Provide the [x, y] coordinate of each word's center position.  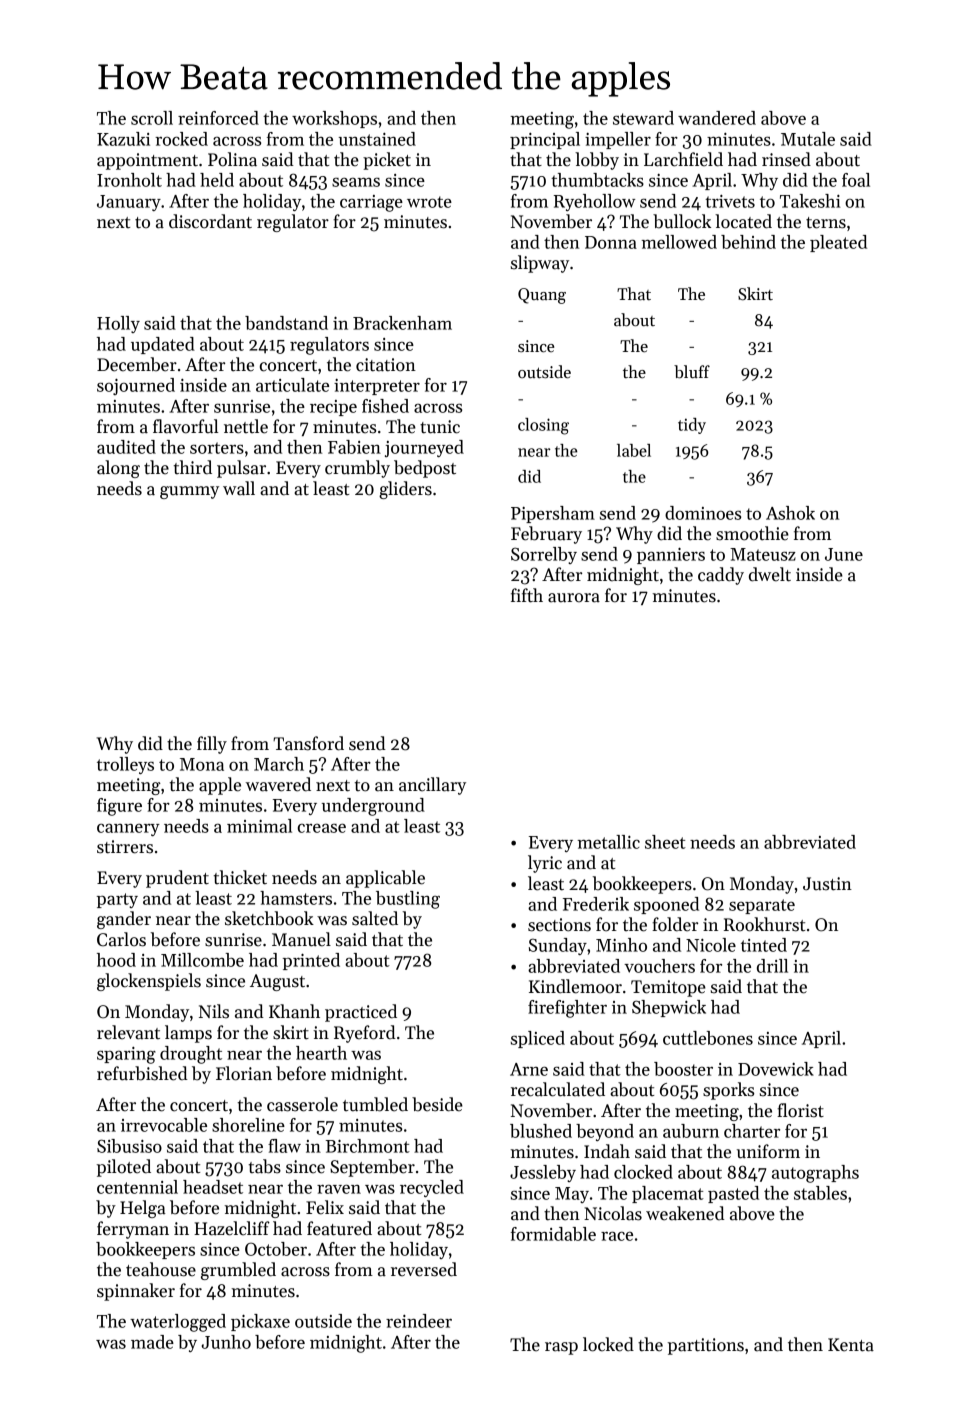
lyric [545, 864]
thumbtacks [597, 180]
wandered [717, 118]
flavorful [185, 426]
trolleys [125, 765]
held [217, 180]
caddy [721, 576]
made [152, 1342]
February [546, 535]
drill [772, 966]
